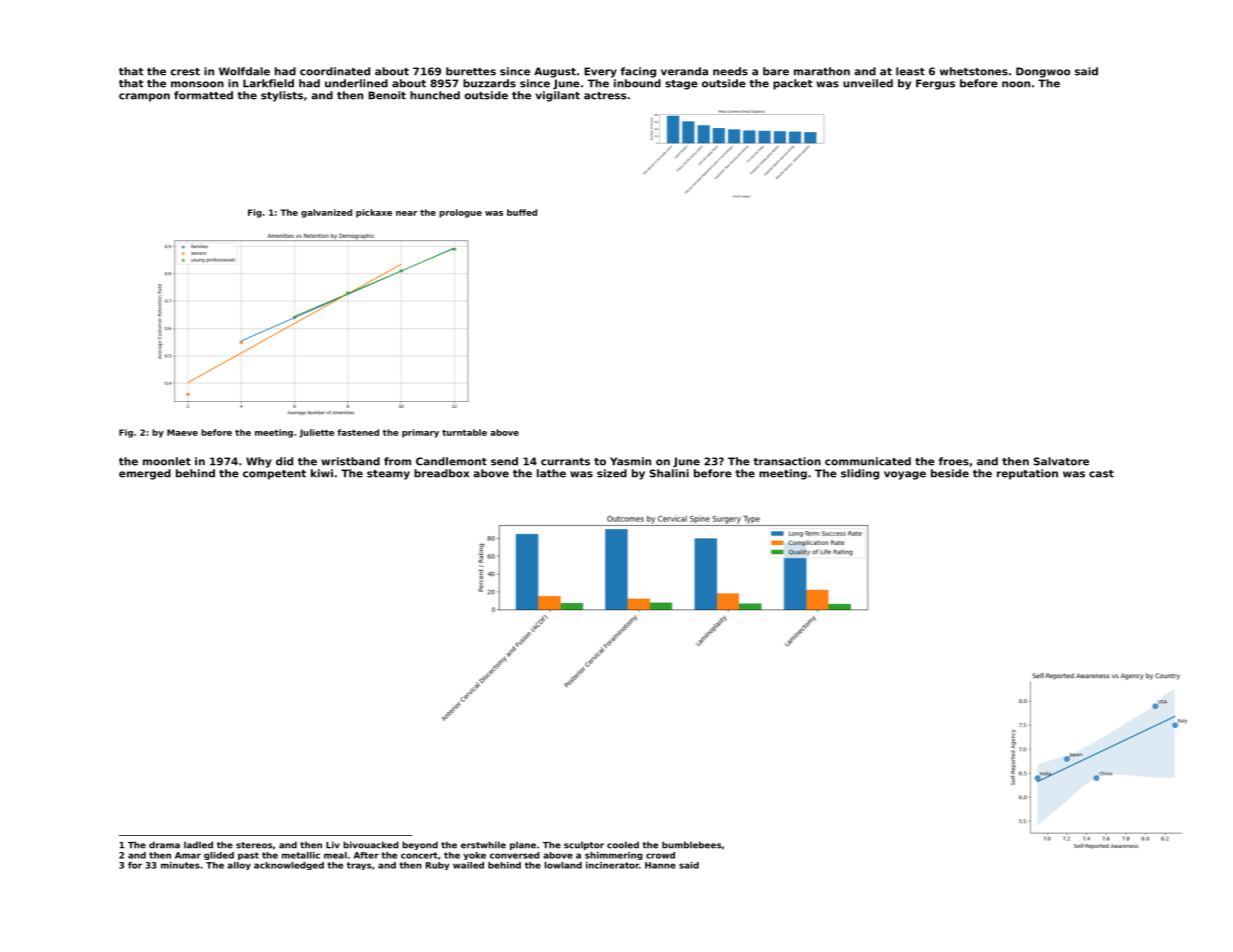  Describe the element at coordinates (274, 475) in the document. I see `competent` at that location.
